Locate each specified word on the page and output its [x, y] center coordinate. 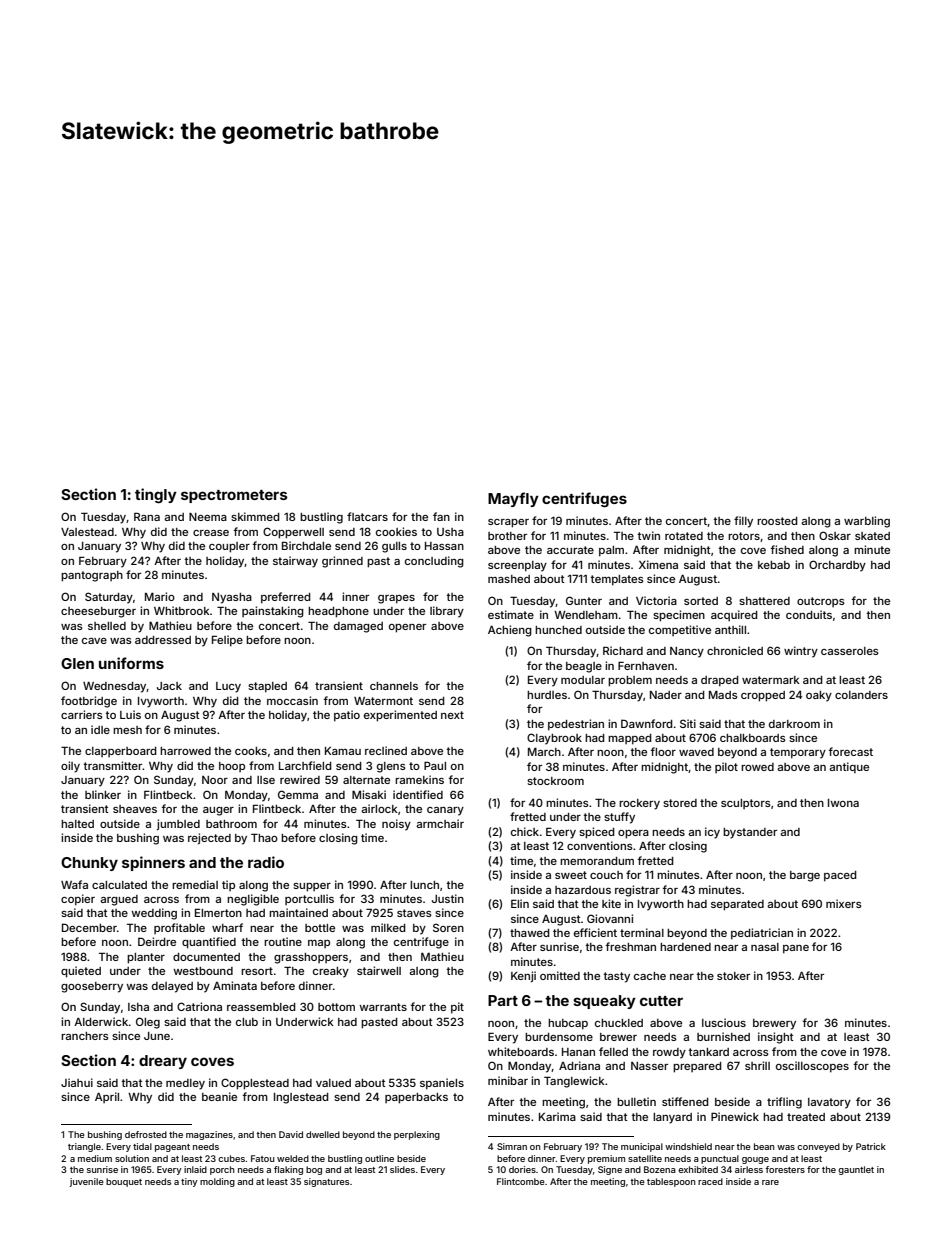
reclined [386, 750]
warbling [867, 522]
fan [441, 516]
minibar [508, 1080]
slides [402, 1169]
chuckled [619, 1023]
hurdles [547, 695]
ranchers [85, 1036]
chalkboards [753, 738]
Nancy [687, 652]
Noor [215, 780]
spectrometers [234, 496]
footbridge [89, 702]
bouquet [124, 1182]
